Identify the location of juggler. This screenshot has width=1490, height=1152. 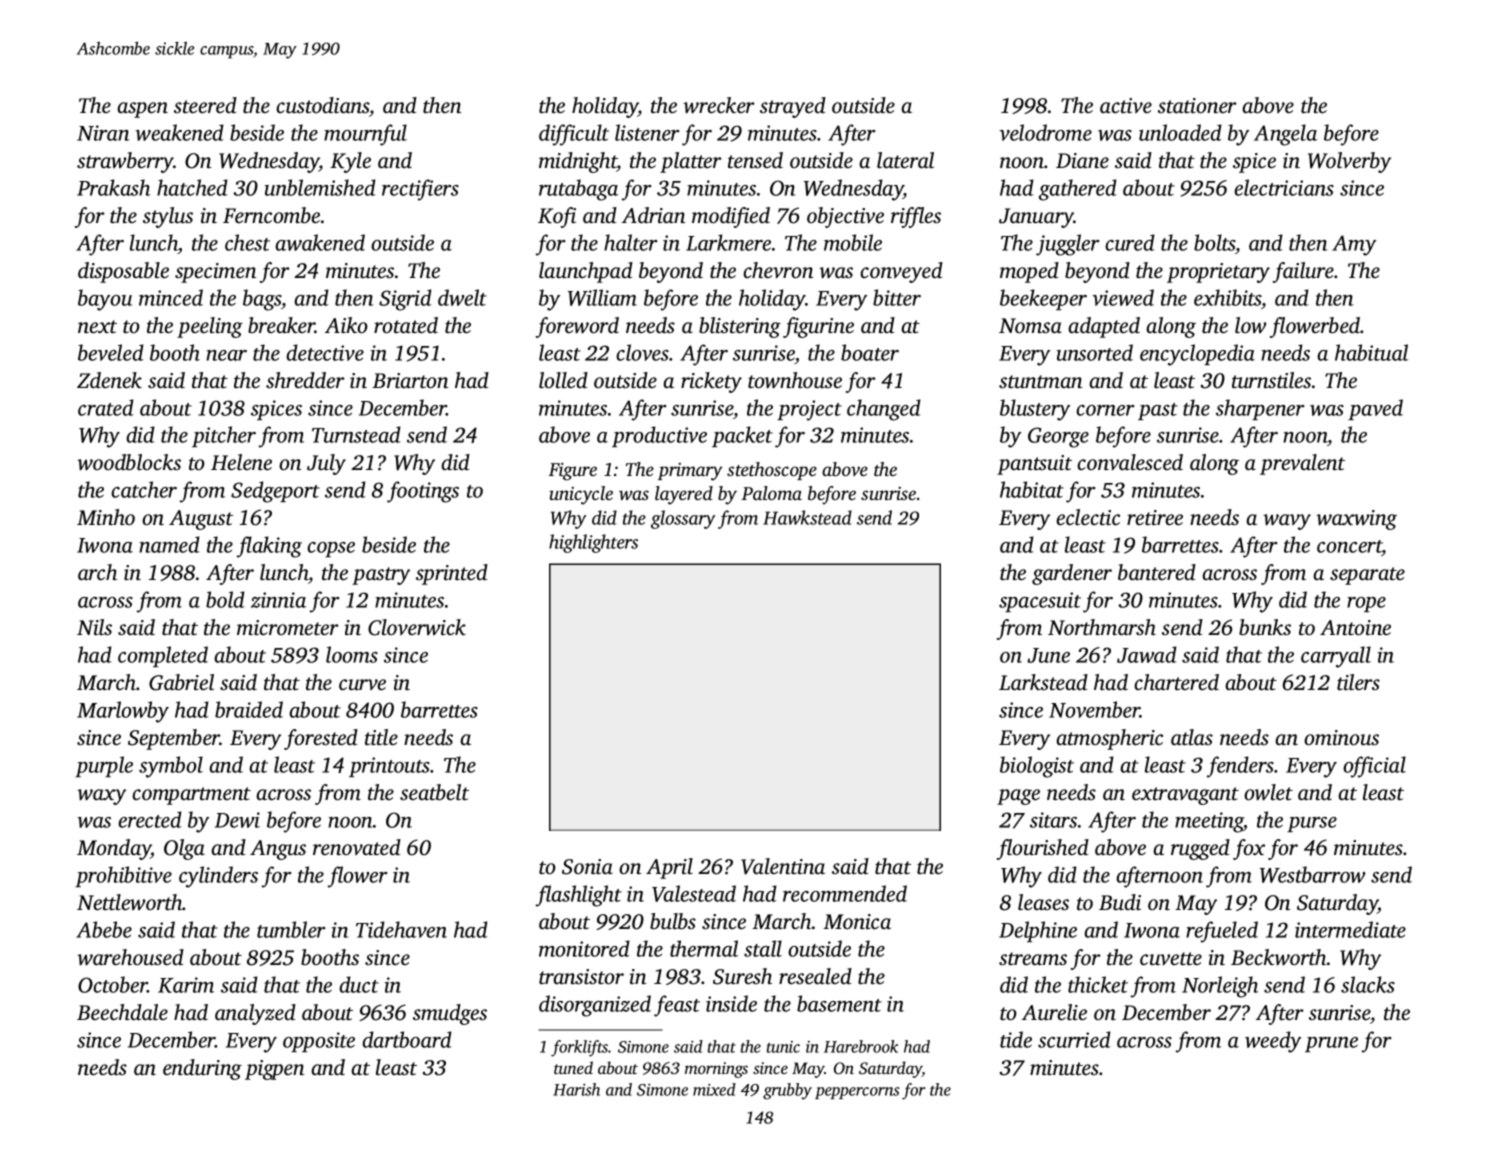
(1068, 245).
